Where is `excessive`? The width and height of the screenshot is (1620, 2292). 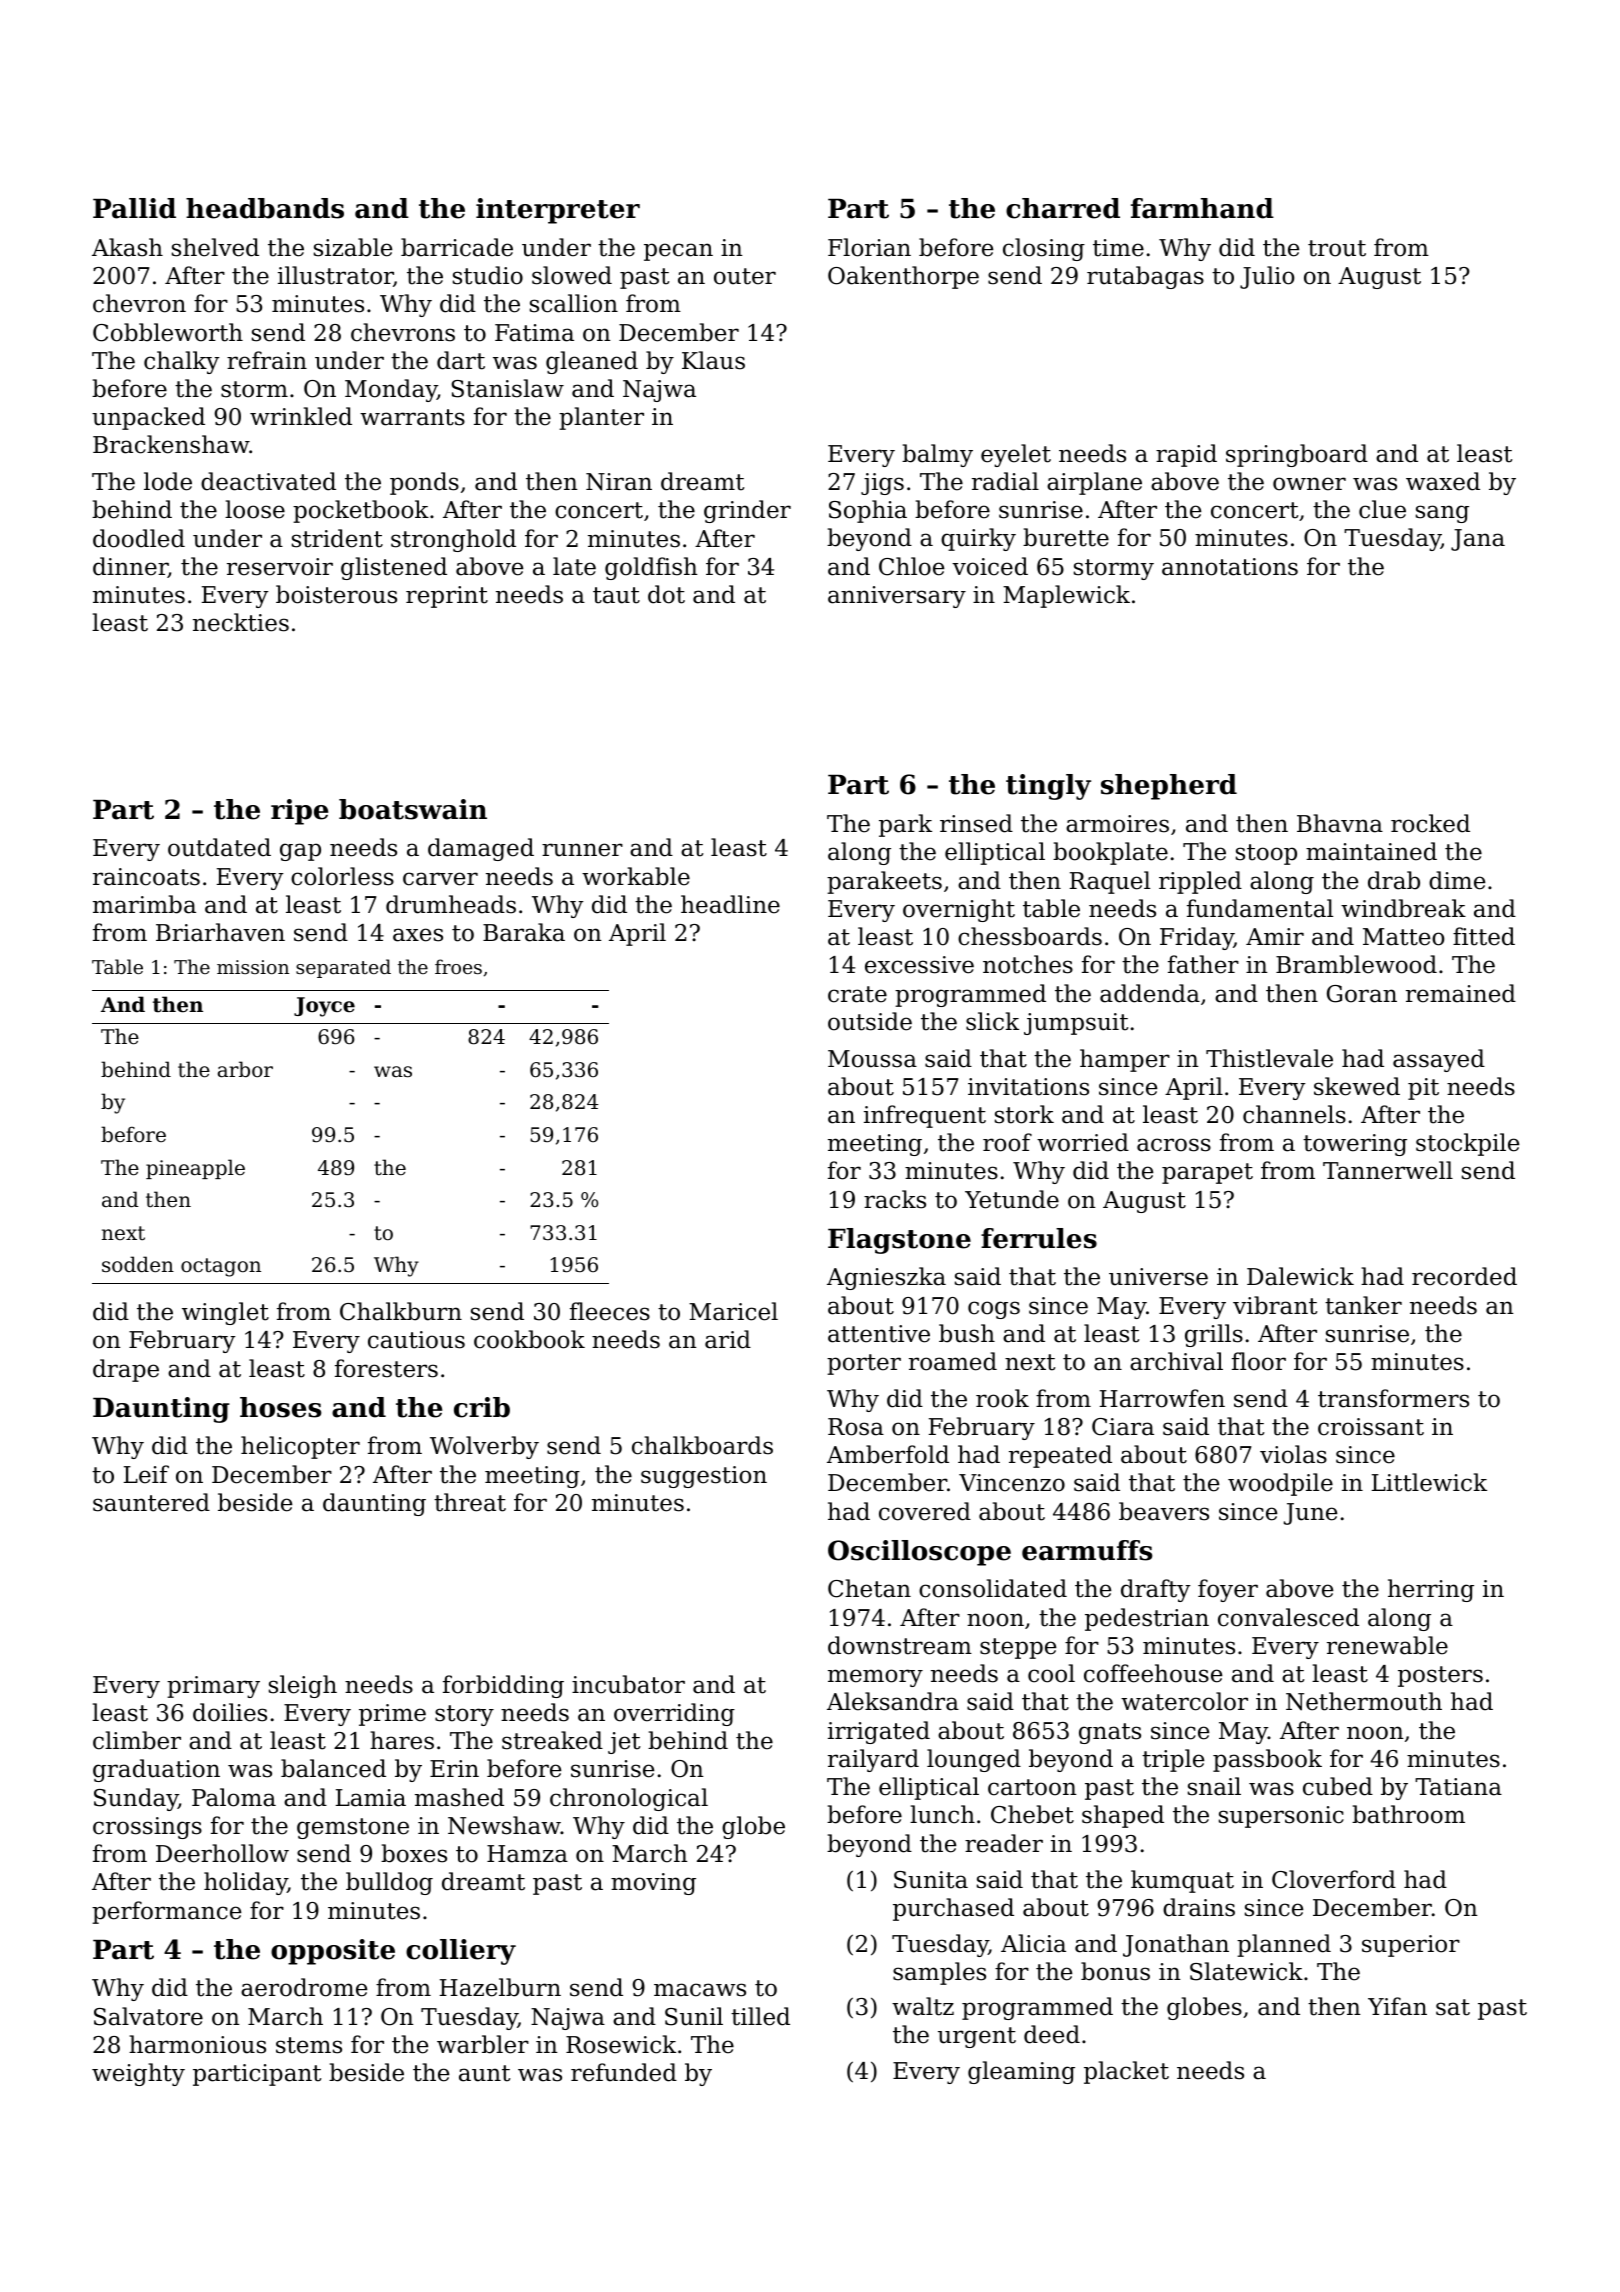 excessive is located at coordinates (919, 965).
